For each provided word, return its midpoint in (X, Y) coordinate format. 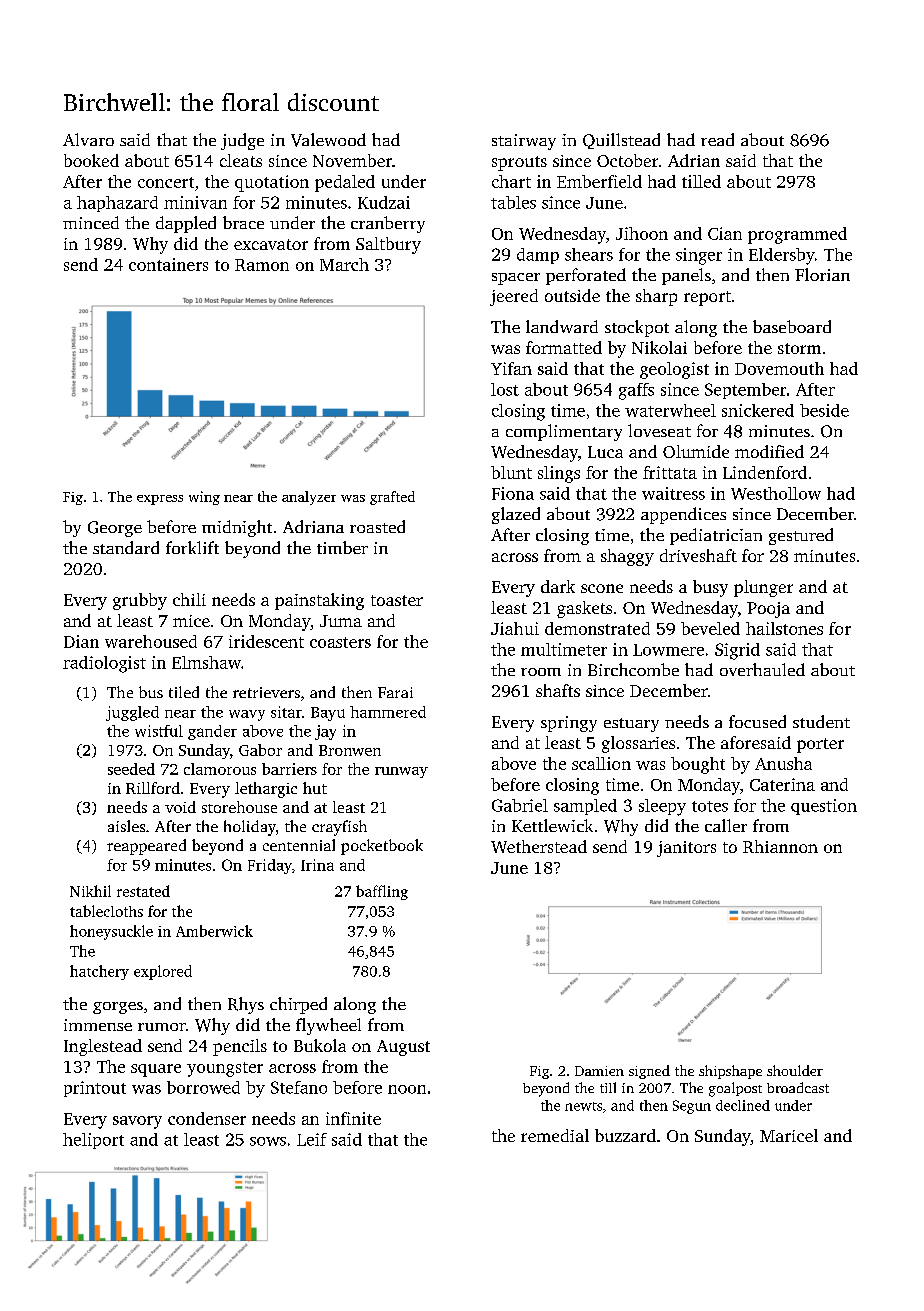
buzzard (625, 1135)
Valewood (328, 140)
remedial (555, 1135)
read (717, 139)
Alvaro (88, 139)
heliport (93, 1141)
